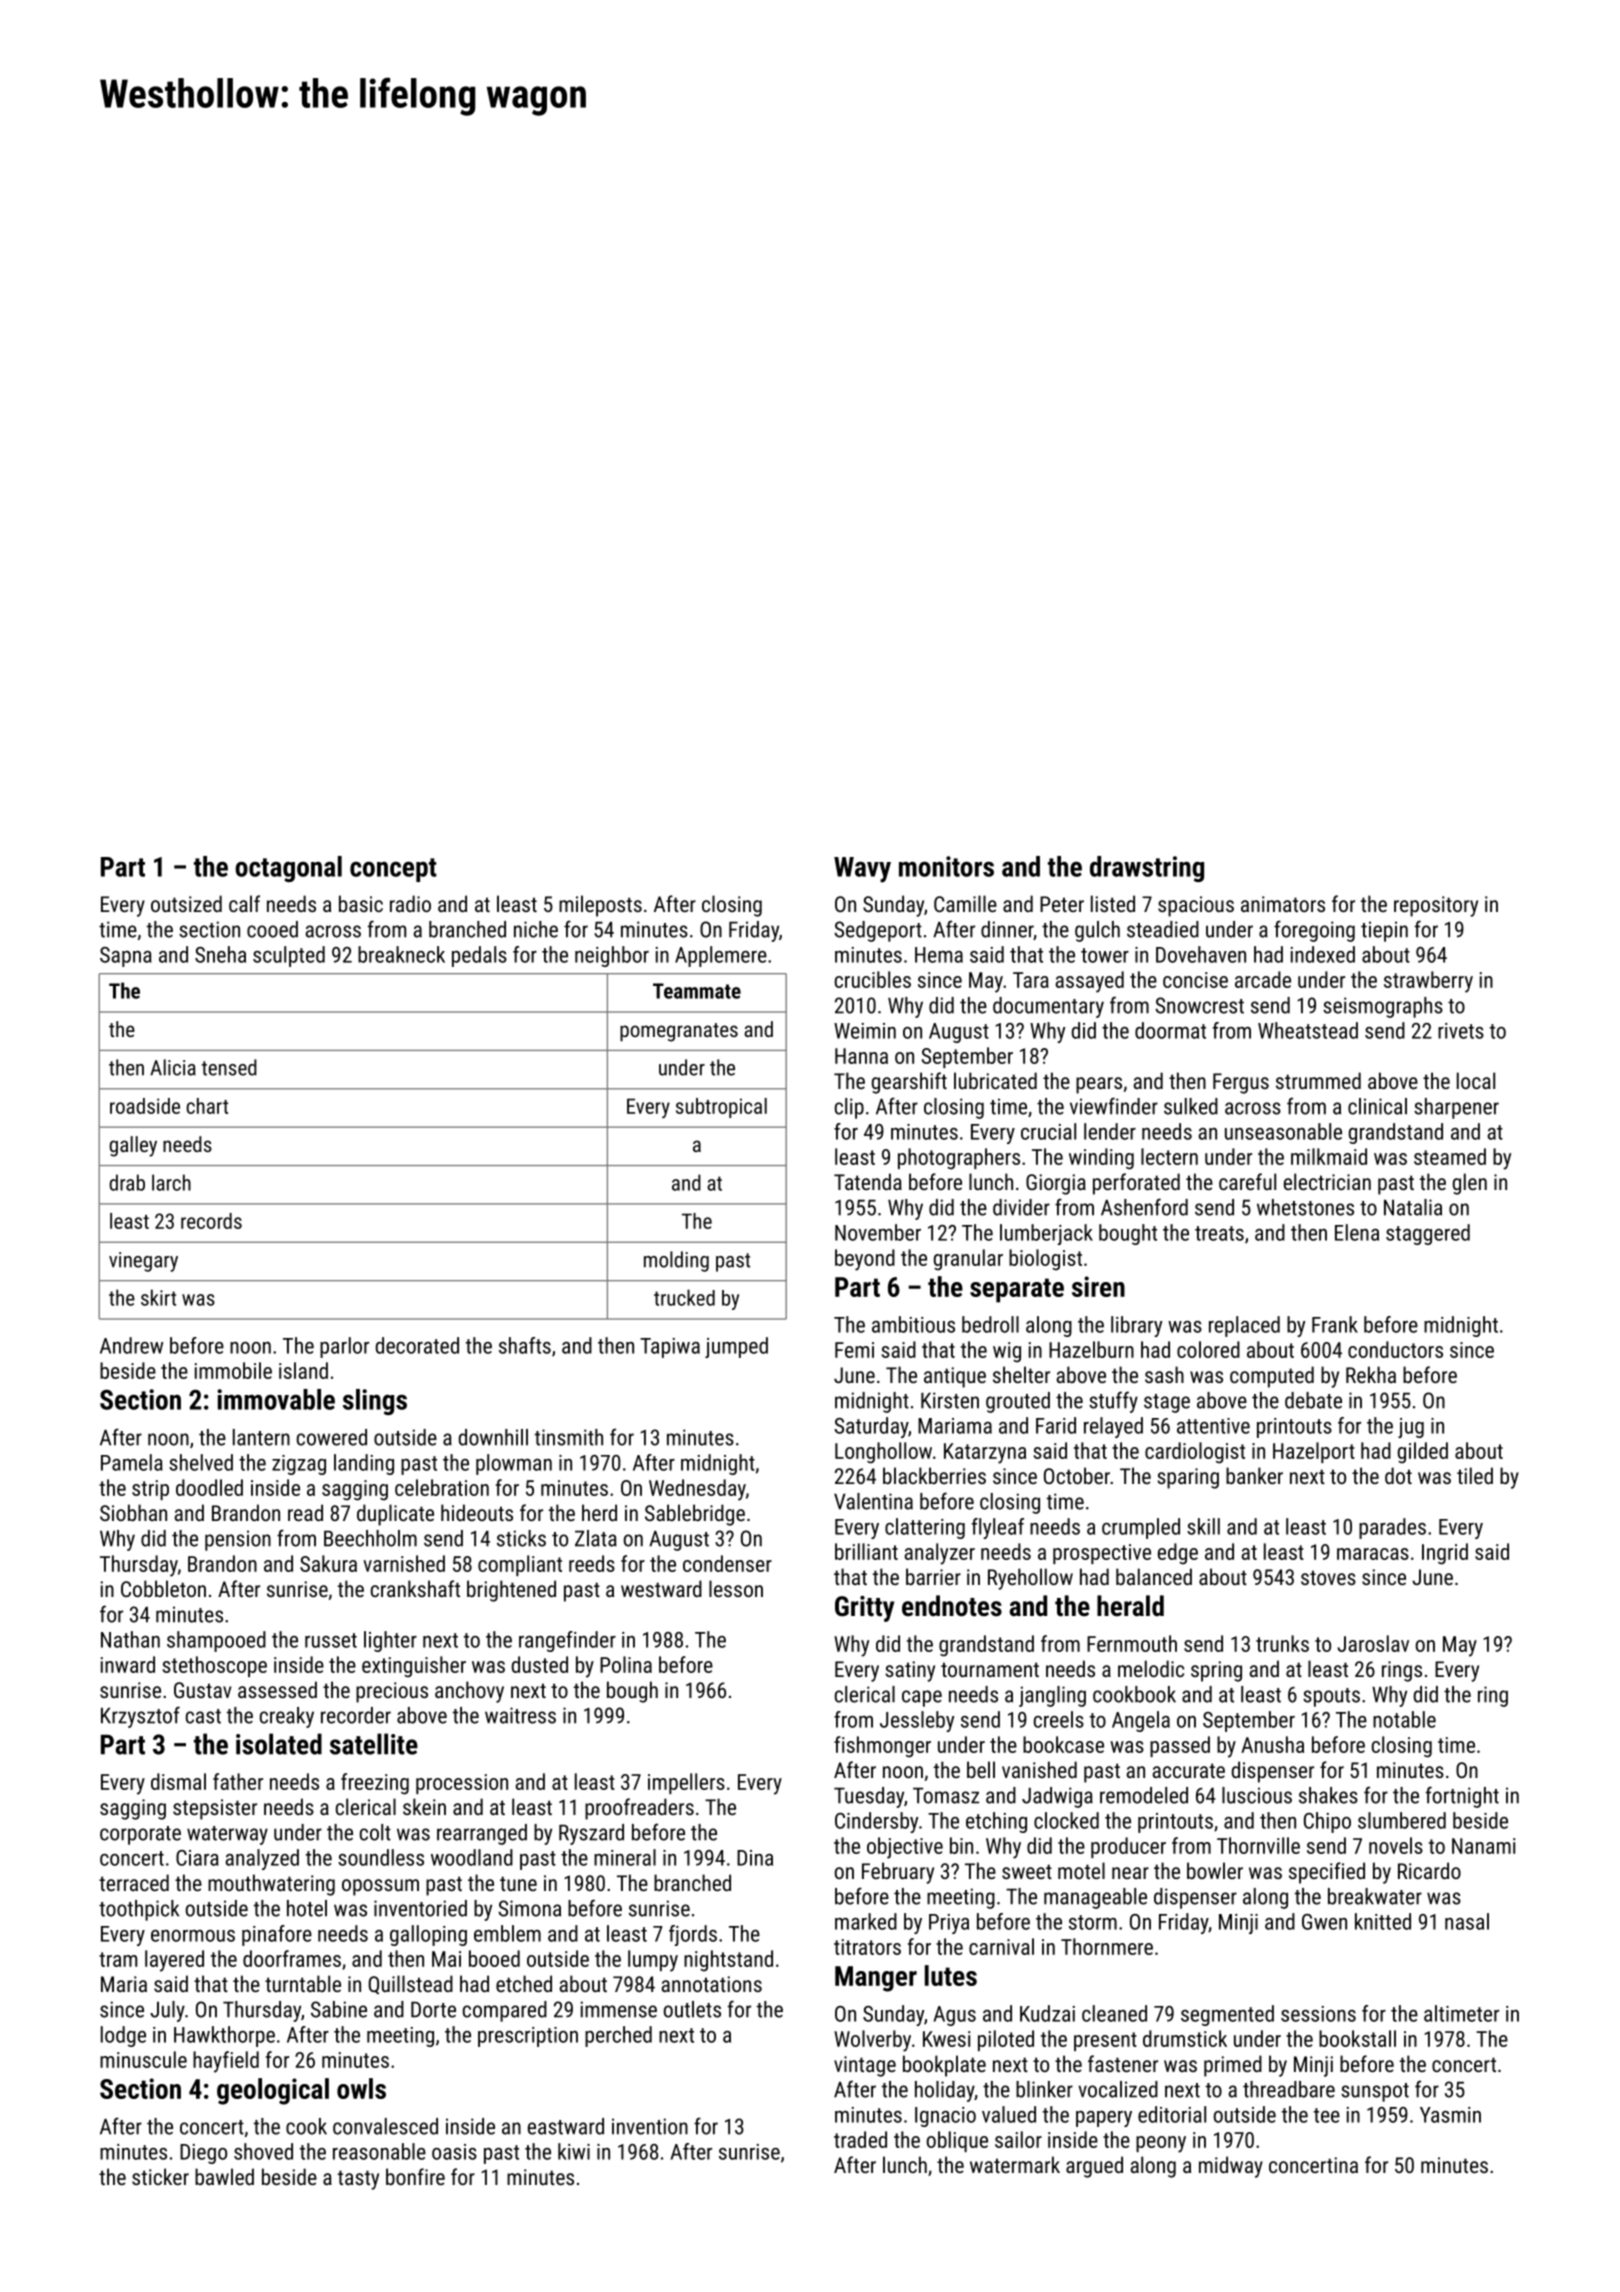 The image size is (1620, 2292). I want to click on Jaroslav, so click(1373, 1643).
